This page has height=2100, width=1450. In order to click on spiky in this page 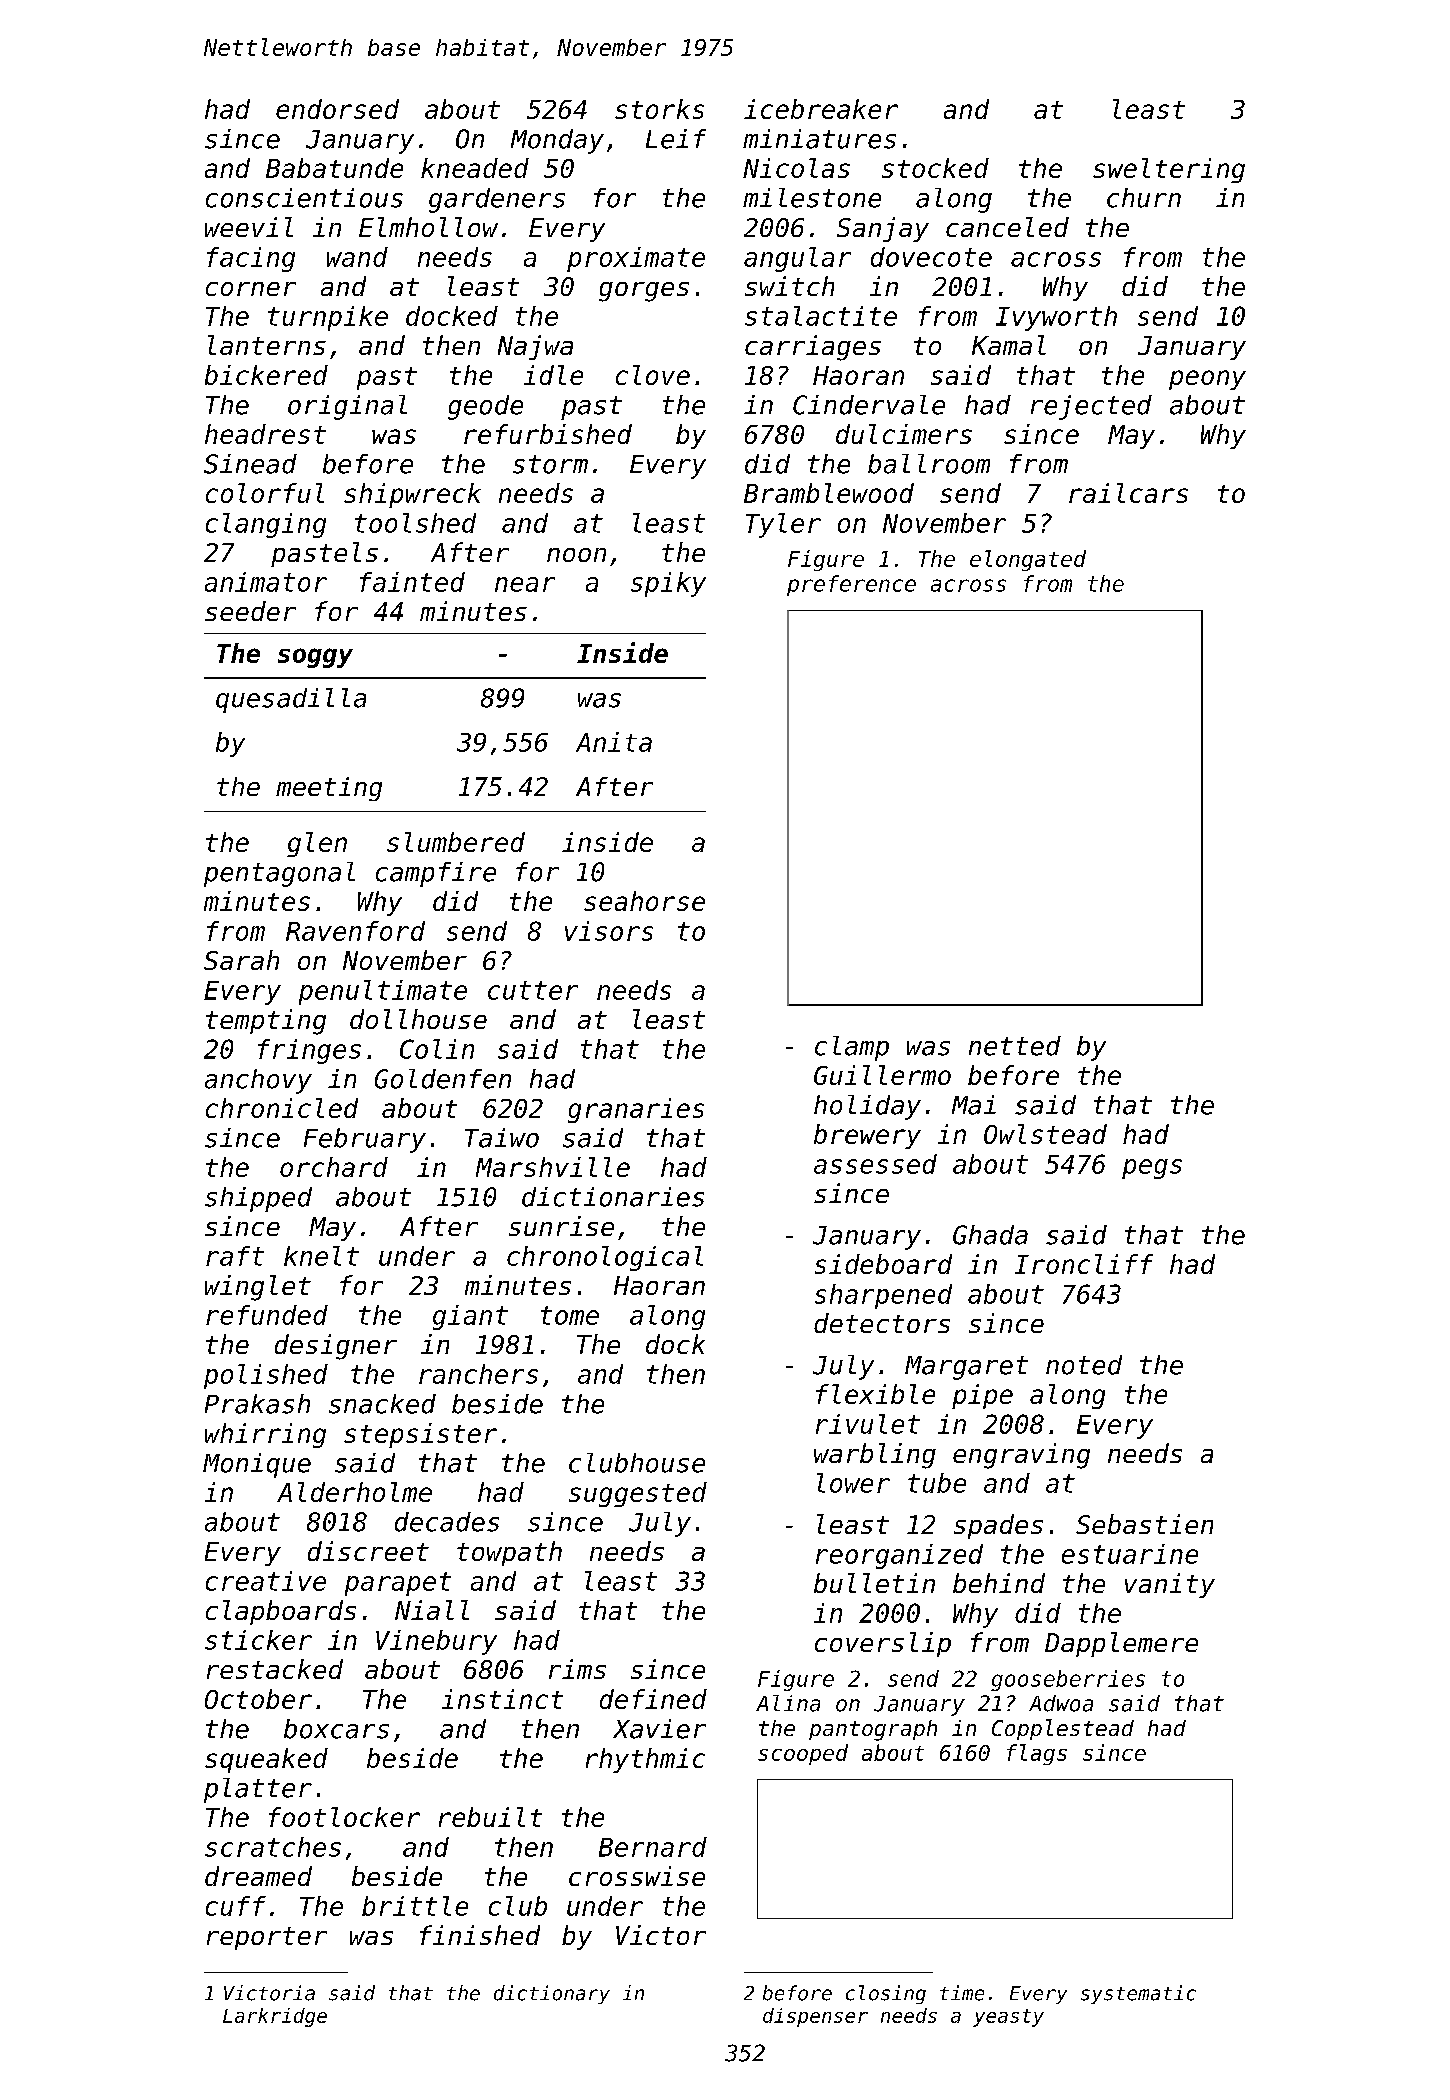, I will do `click(668, 584)`.
